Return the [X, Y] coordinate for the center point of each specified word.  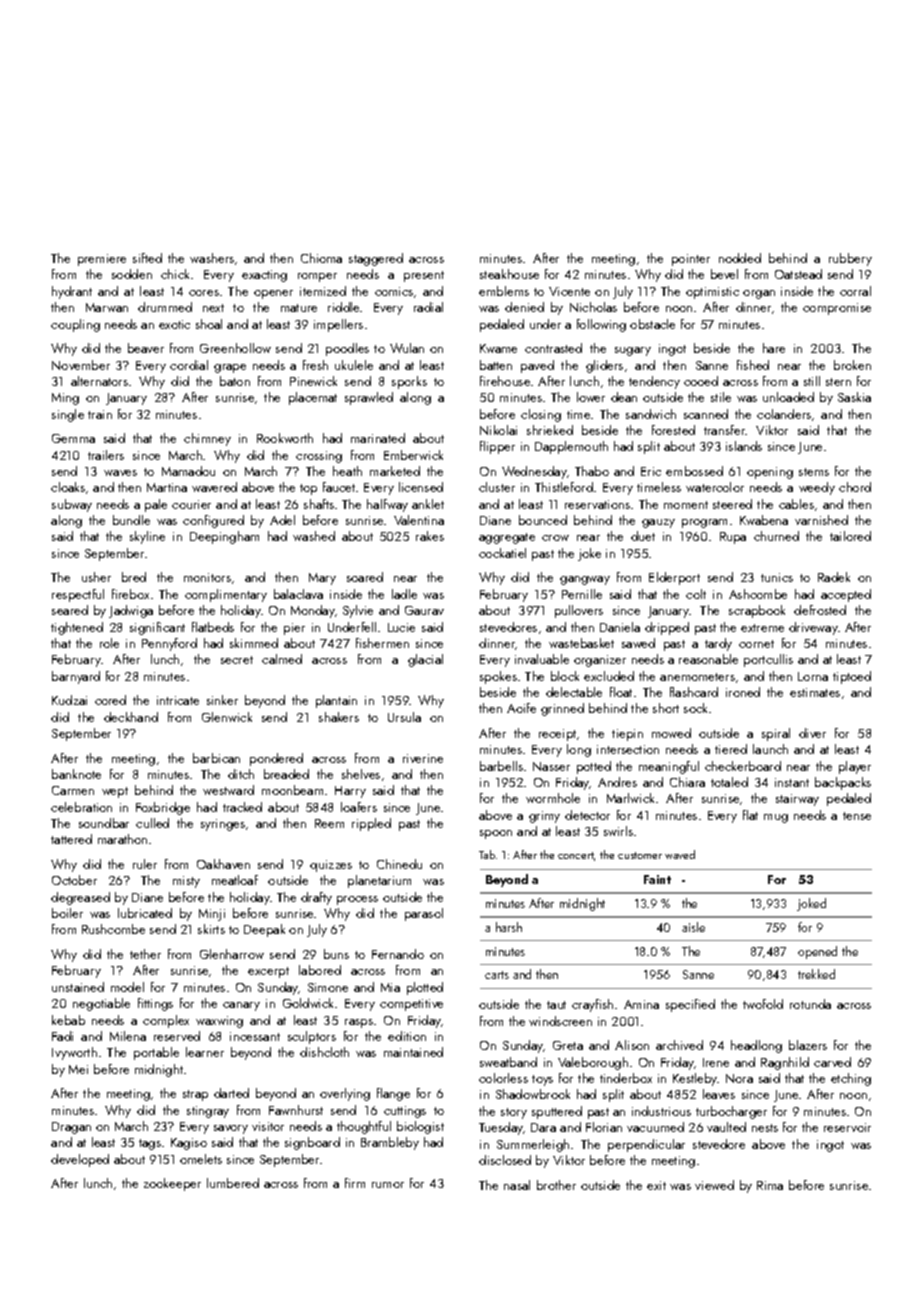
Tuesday [501, 1128]
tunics [777, 577]
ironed [743, 692]
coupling [75, 325]
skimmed [254, 643]
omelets [201, 1159]
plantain [336, 701]
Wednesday [534, 472]
